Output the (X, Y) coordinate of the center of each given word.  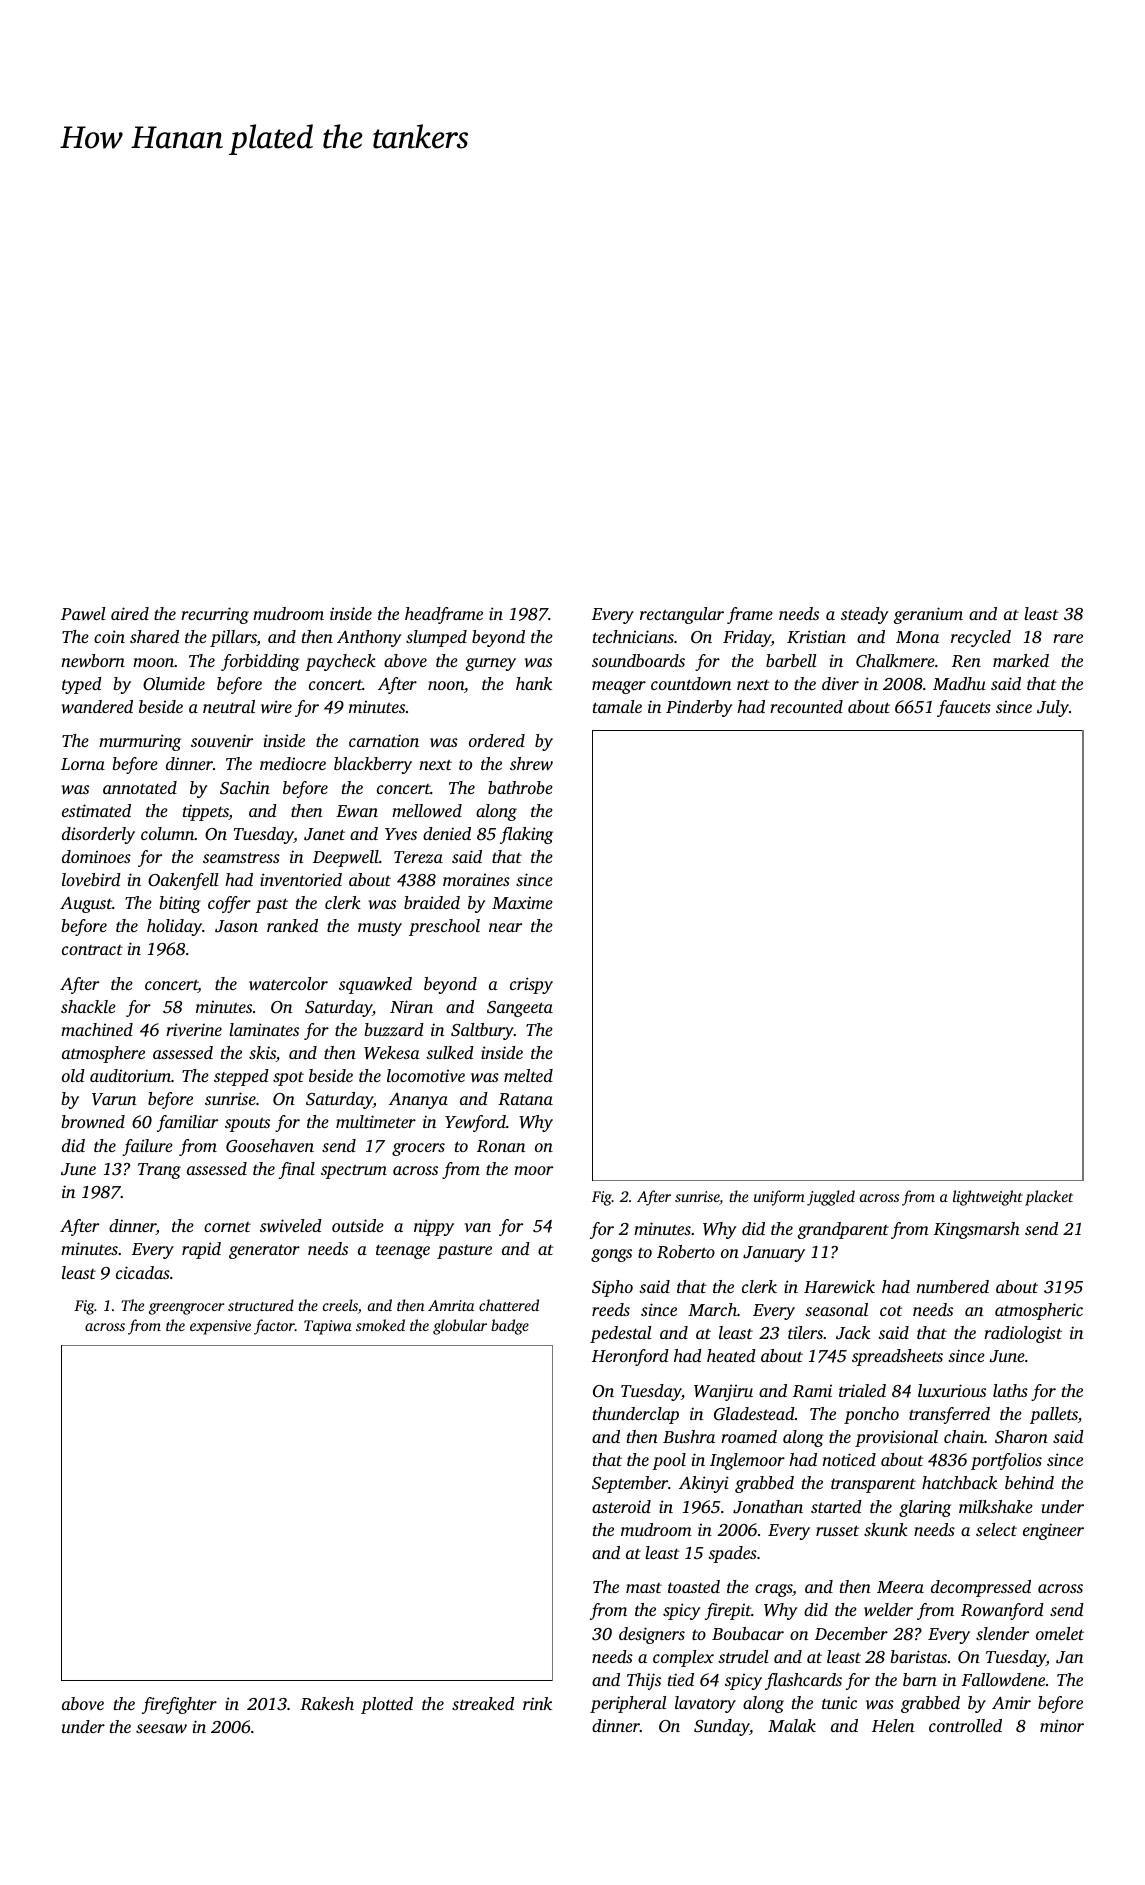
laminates (264, 1029)
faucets (964, 708)
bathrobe (520, 787)
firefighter (179, 1705)
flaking (526, 835)
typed (82, 685)
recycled (981, 638)
